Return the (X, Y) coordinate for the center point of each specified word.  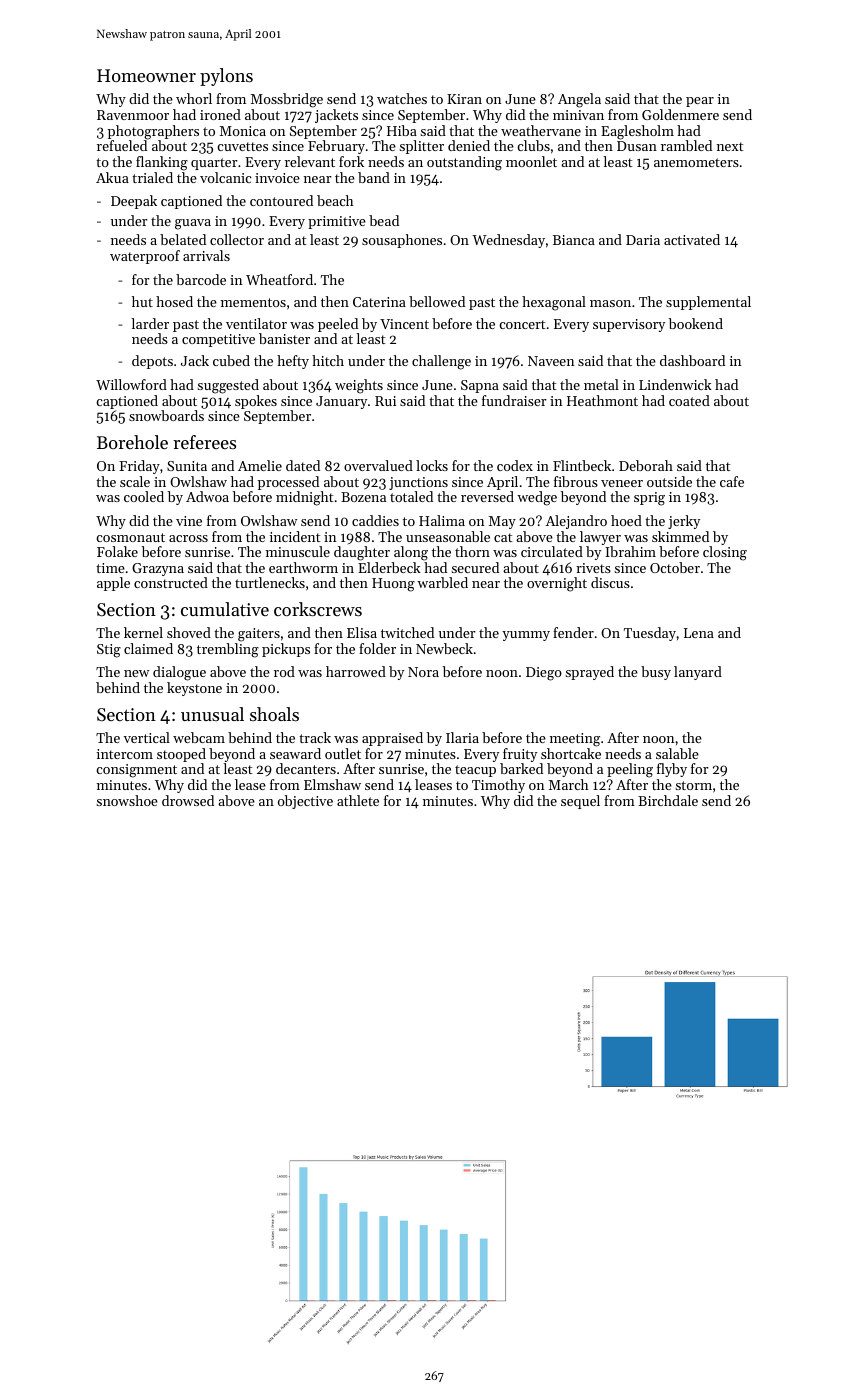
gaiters (259, 635)
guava (193, 224)
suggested (228, 386)
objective (305, 802)
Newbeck (444, 648)
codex (515, 465)
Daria (643, 240)
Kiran (464, 99)
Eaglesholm (637, 132)
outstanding (464, 163)
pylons (226, 77)
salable (677, 753)
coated (689, 400)
